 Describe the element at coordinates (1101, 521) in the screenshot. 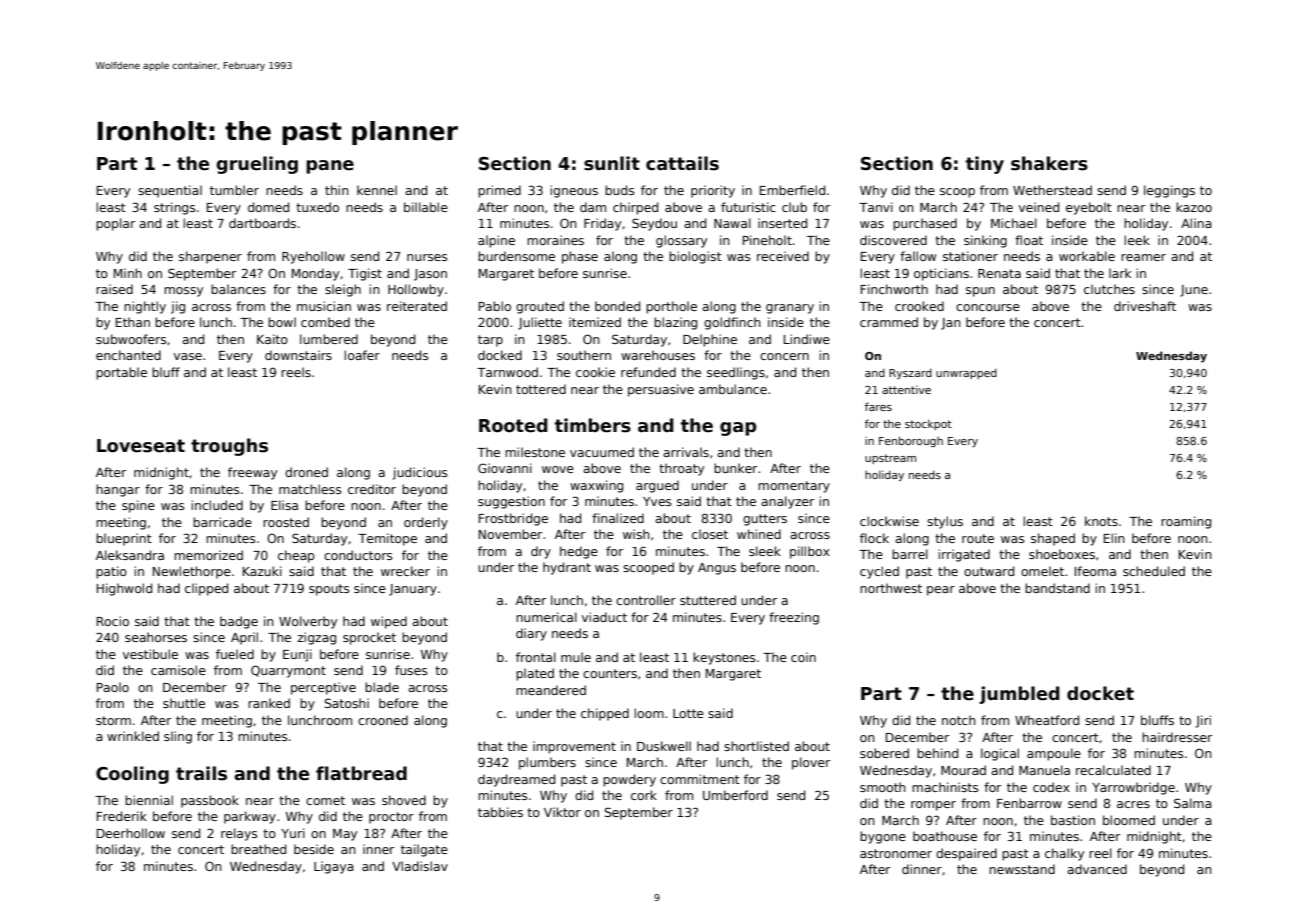

I see `knots` at that location.
